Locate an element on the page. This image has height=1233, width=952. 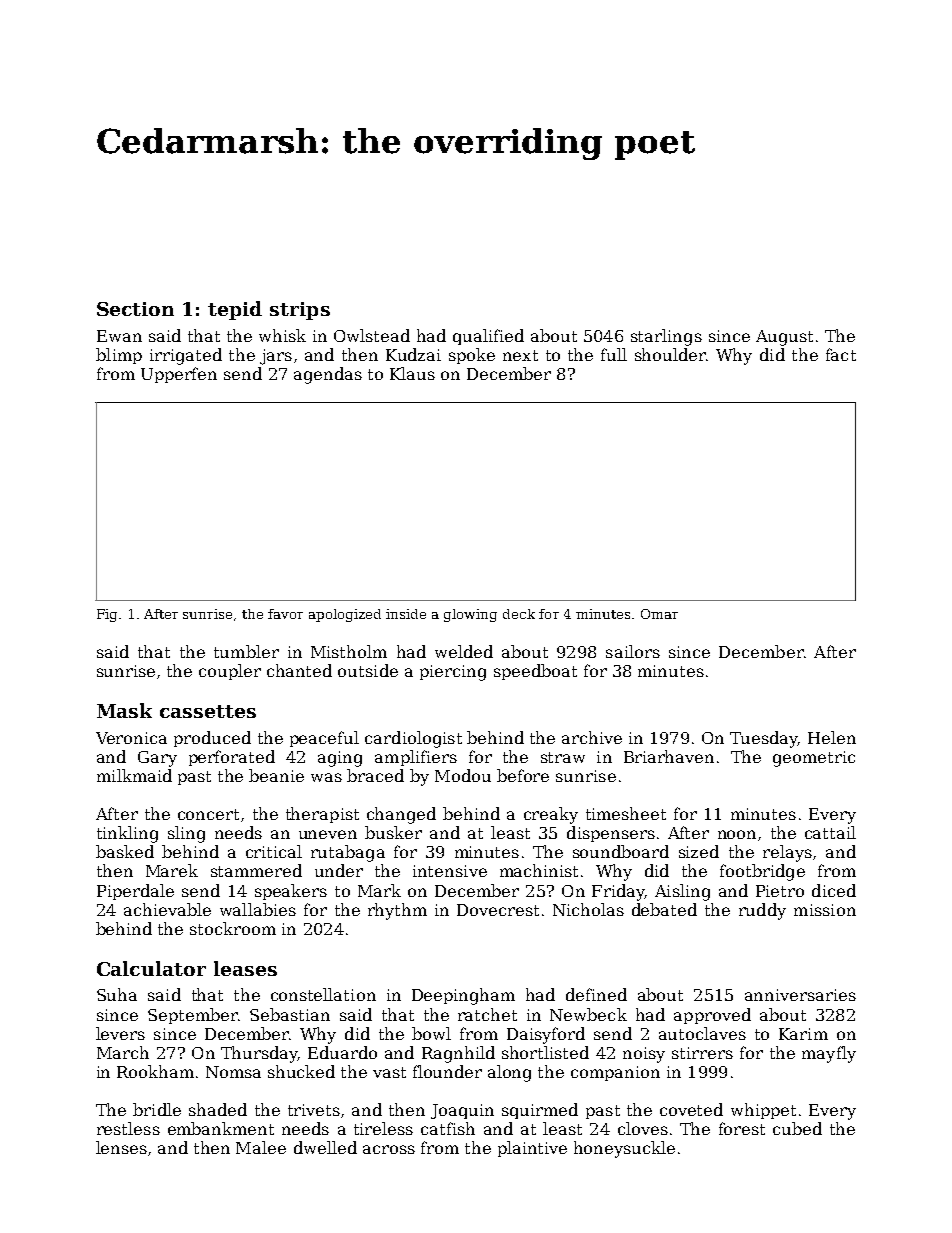
creaky is located at coordinates (551, 815).
